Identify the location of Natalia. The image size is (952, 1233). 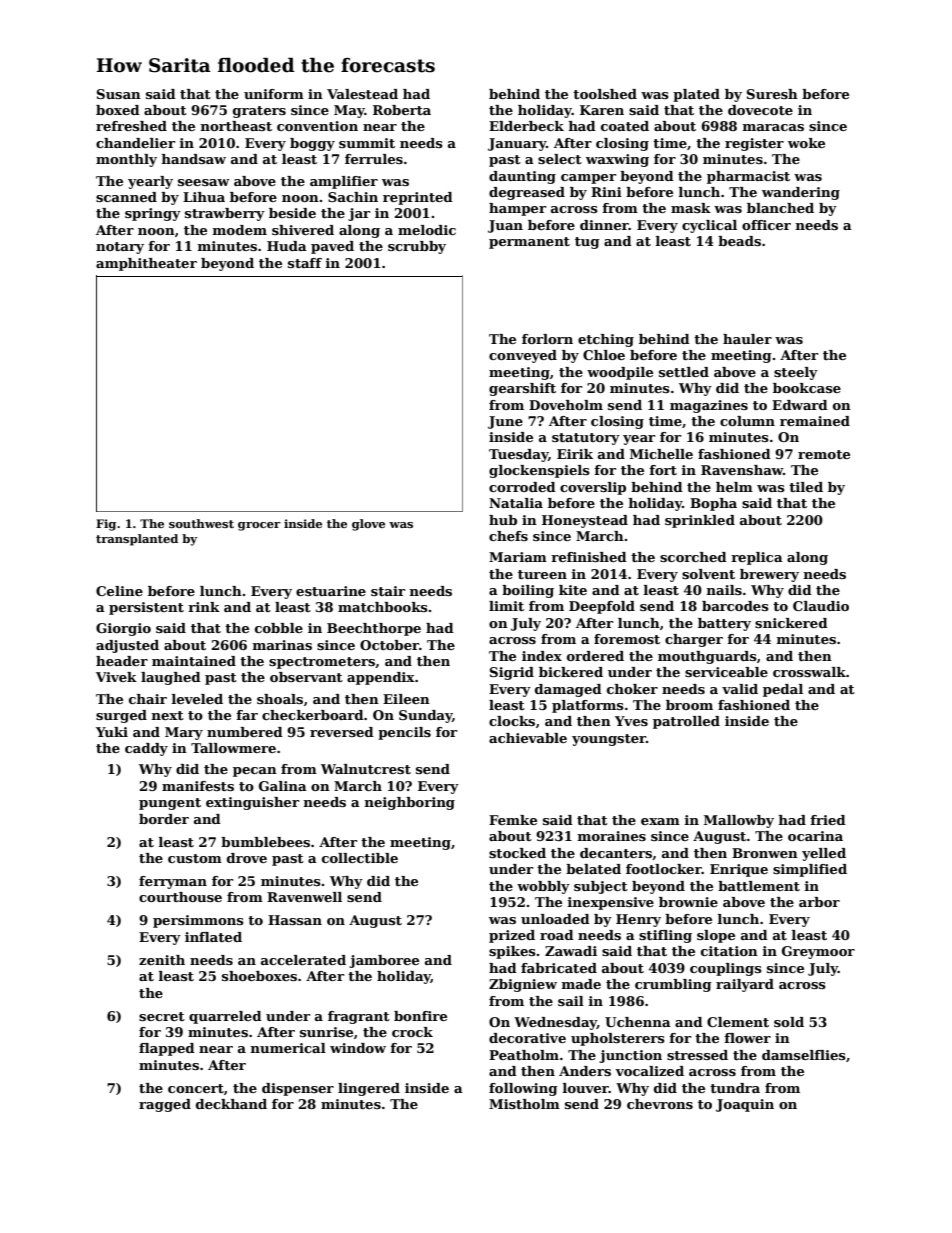
(516, 503).
